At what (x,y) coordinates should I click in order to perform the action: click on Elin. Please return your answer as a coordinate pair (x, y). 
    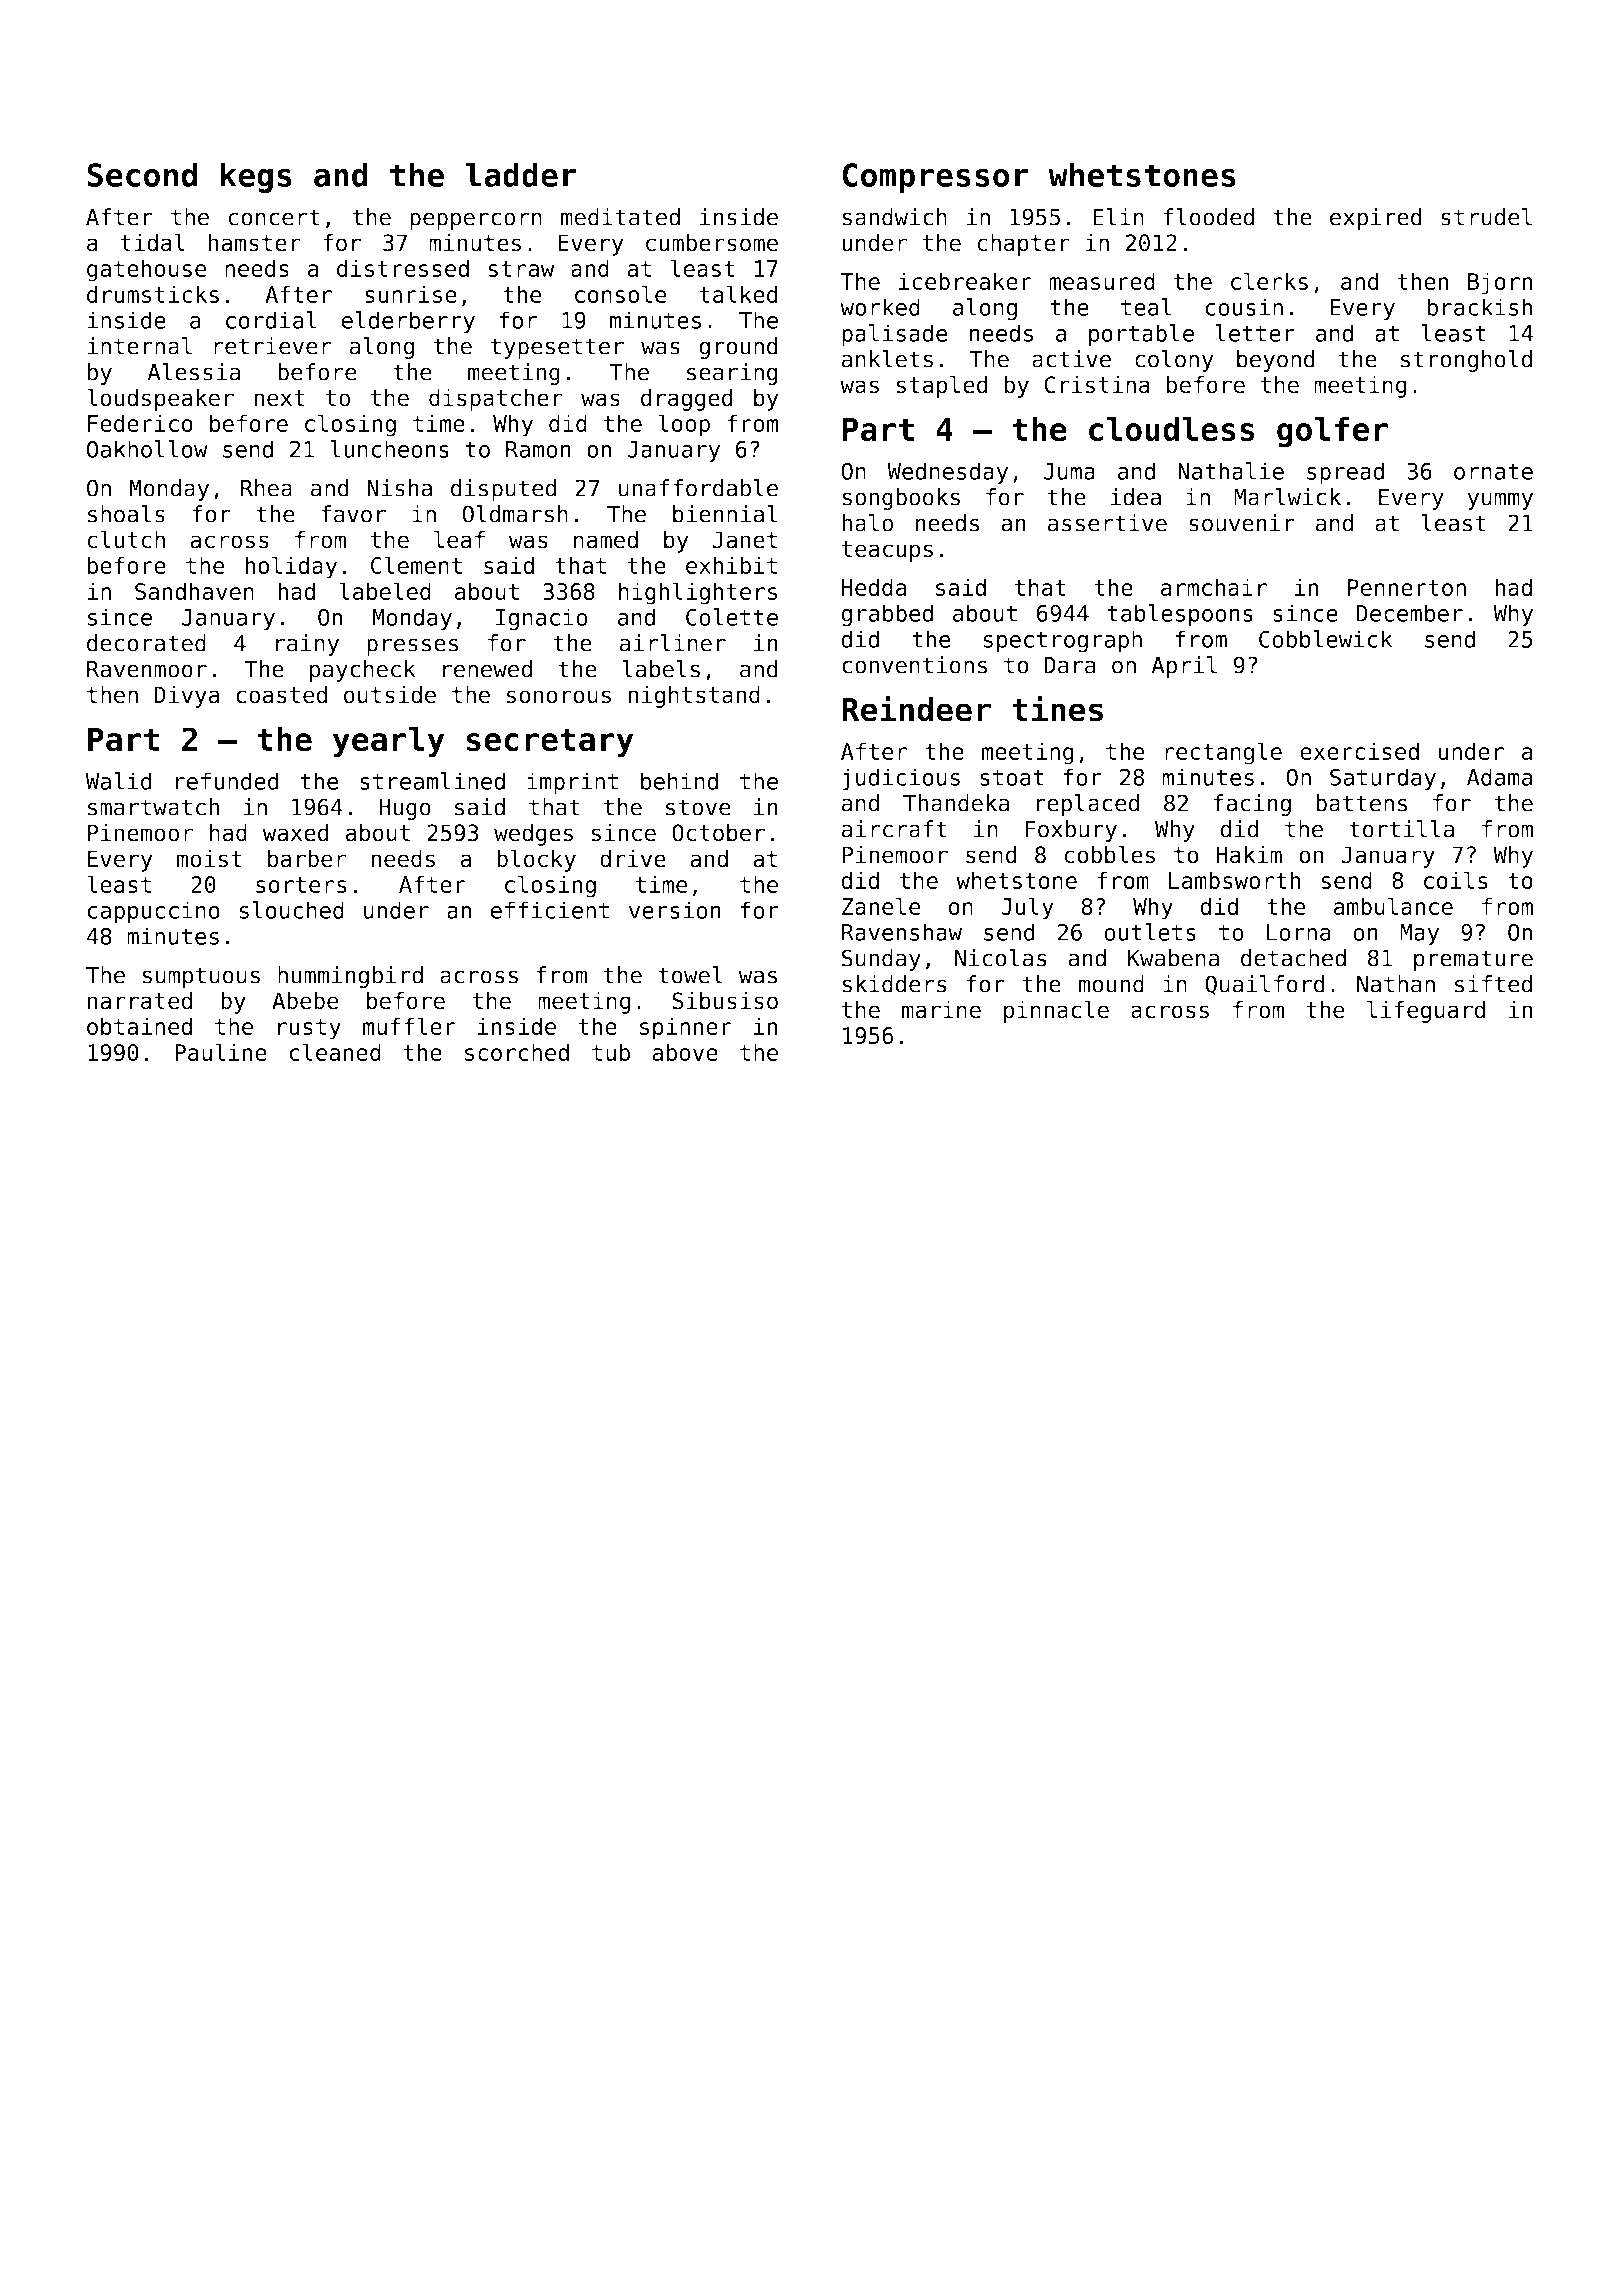
    Looking at the image, I should click on (1118, 217).
